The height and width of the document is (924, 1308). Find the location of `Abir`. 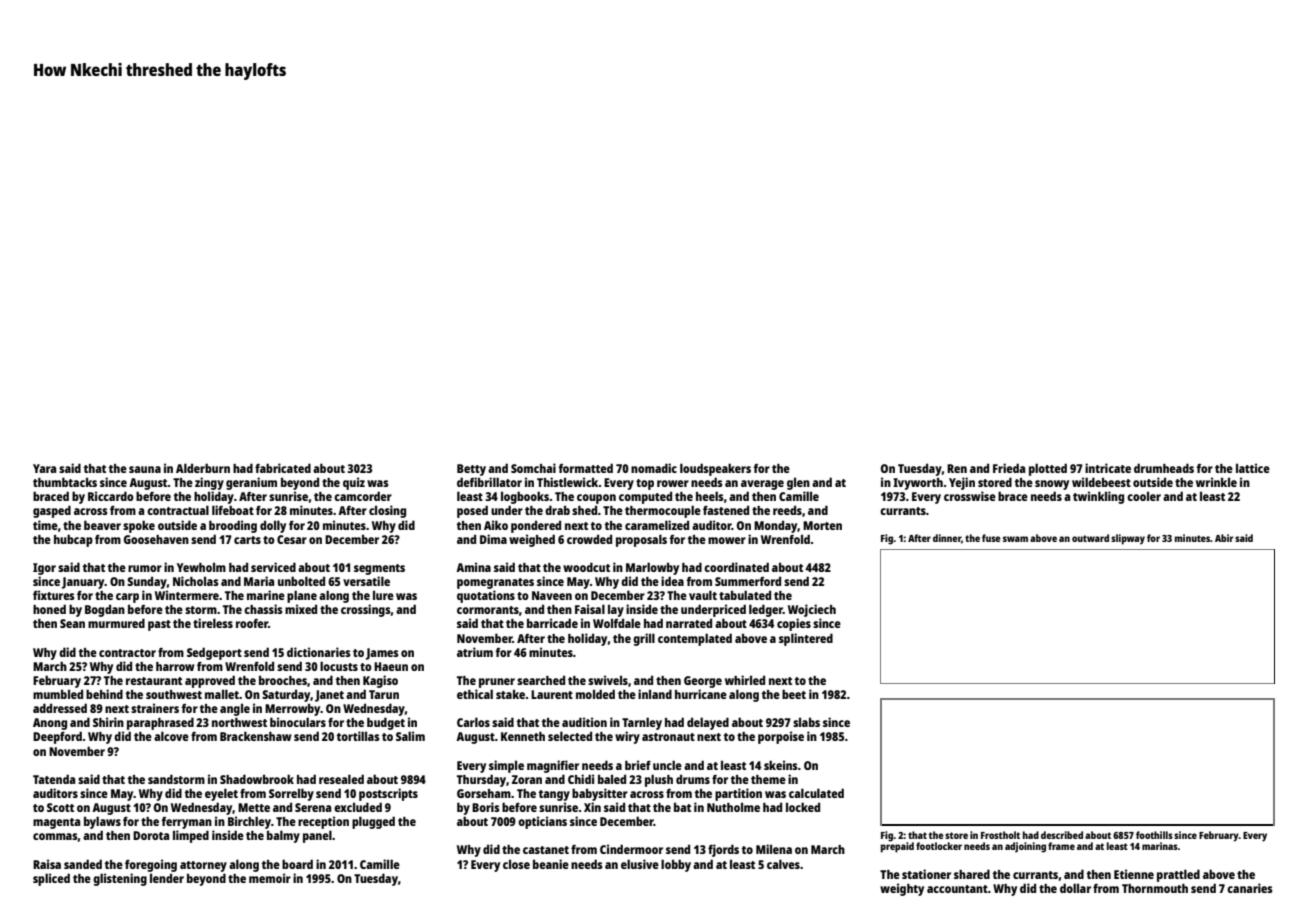

Abir is located at coordinates (1224, 538).
